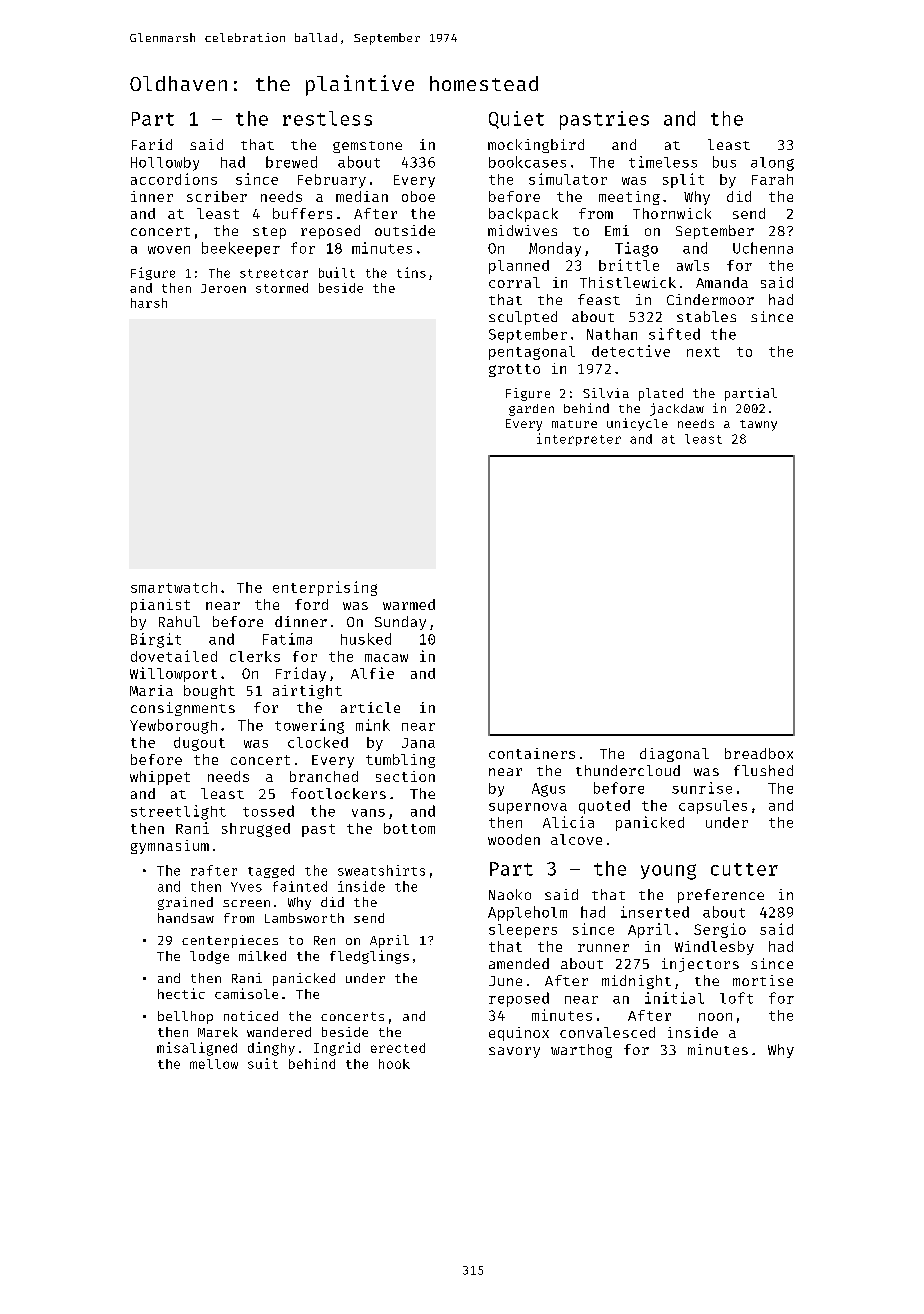 This screenshot has width=924, height=1314. I want to click on wooden, so click(514, 839).
